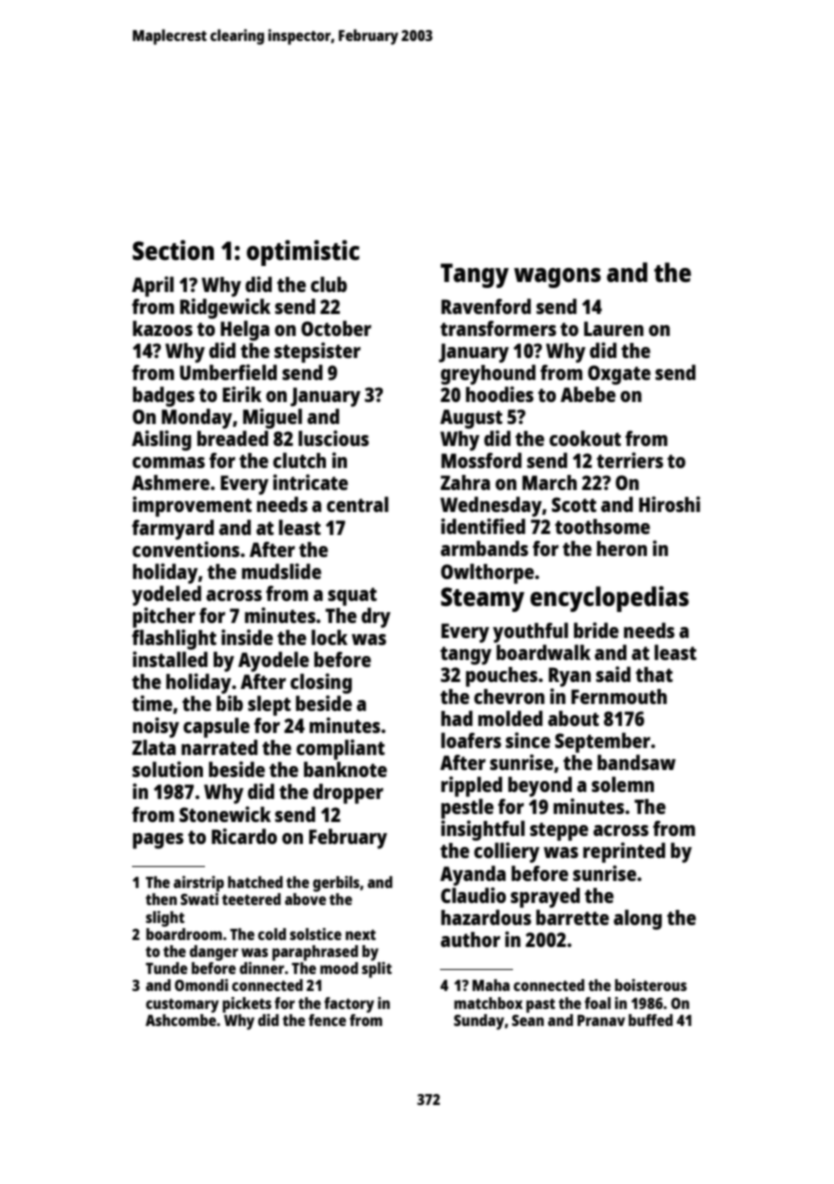 The height and width of the document is (1184, 834). What do you see at coordinates (540, 786) in the document?
I see `beyond` at bounding box center [540, 786].
